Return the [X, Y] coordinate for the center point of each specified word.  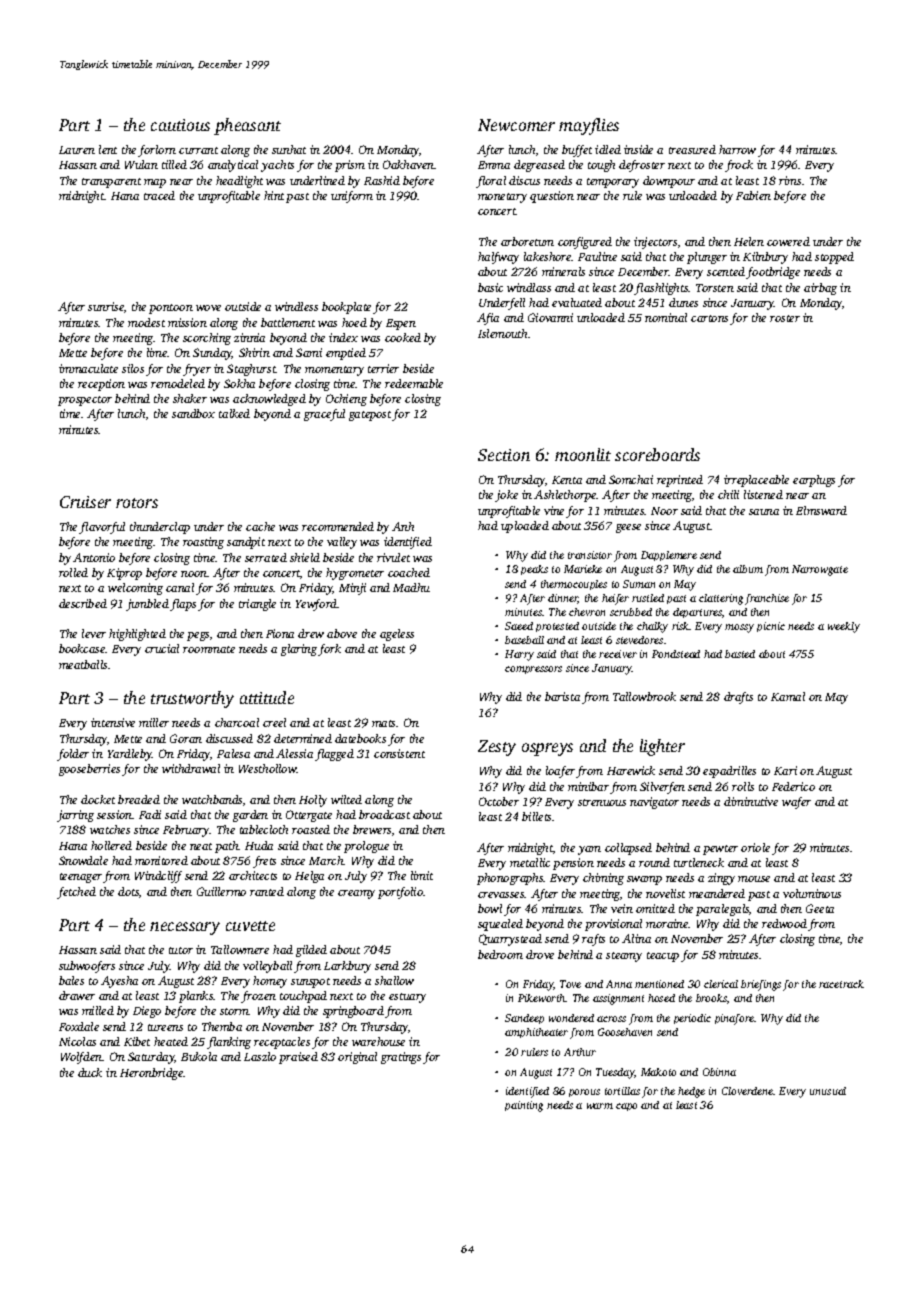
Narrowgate [820, 570]
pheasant [247, 126]
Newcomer [516, 125]
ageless [397, 635]
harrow [737, 149]
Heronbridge [151, 1074]
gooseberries [89, 770]
